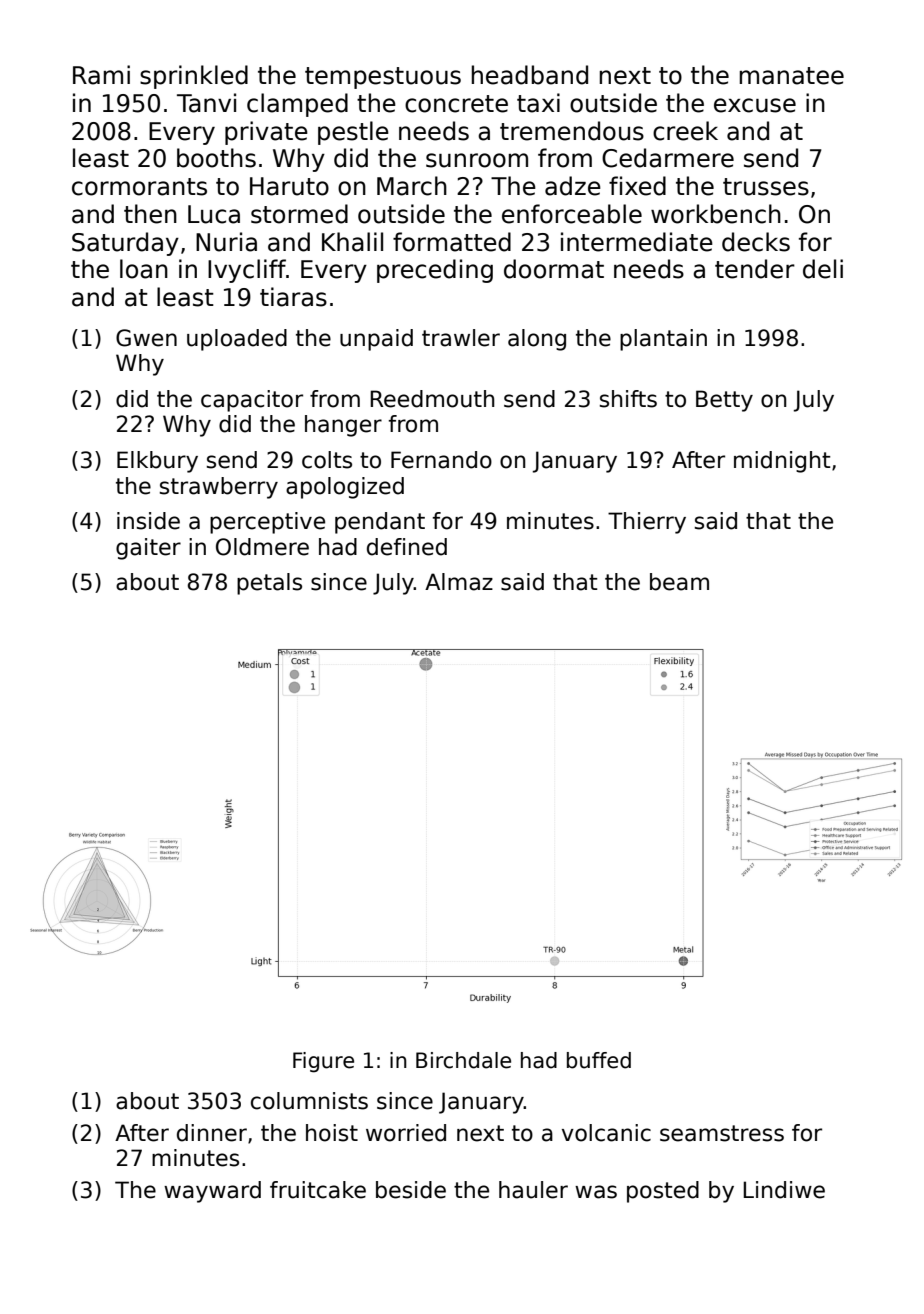  I want to click on petals, so click(269, 584).
